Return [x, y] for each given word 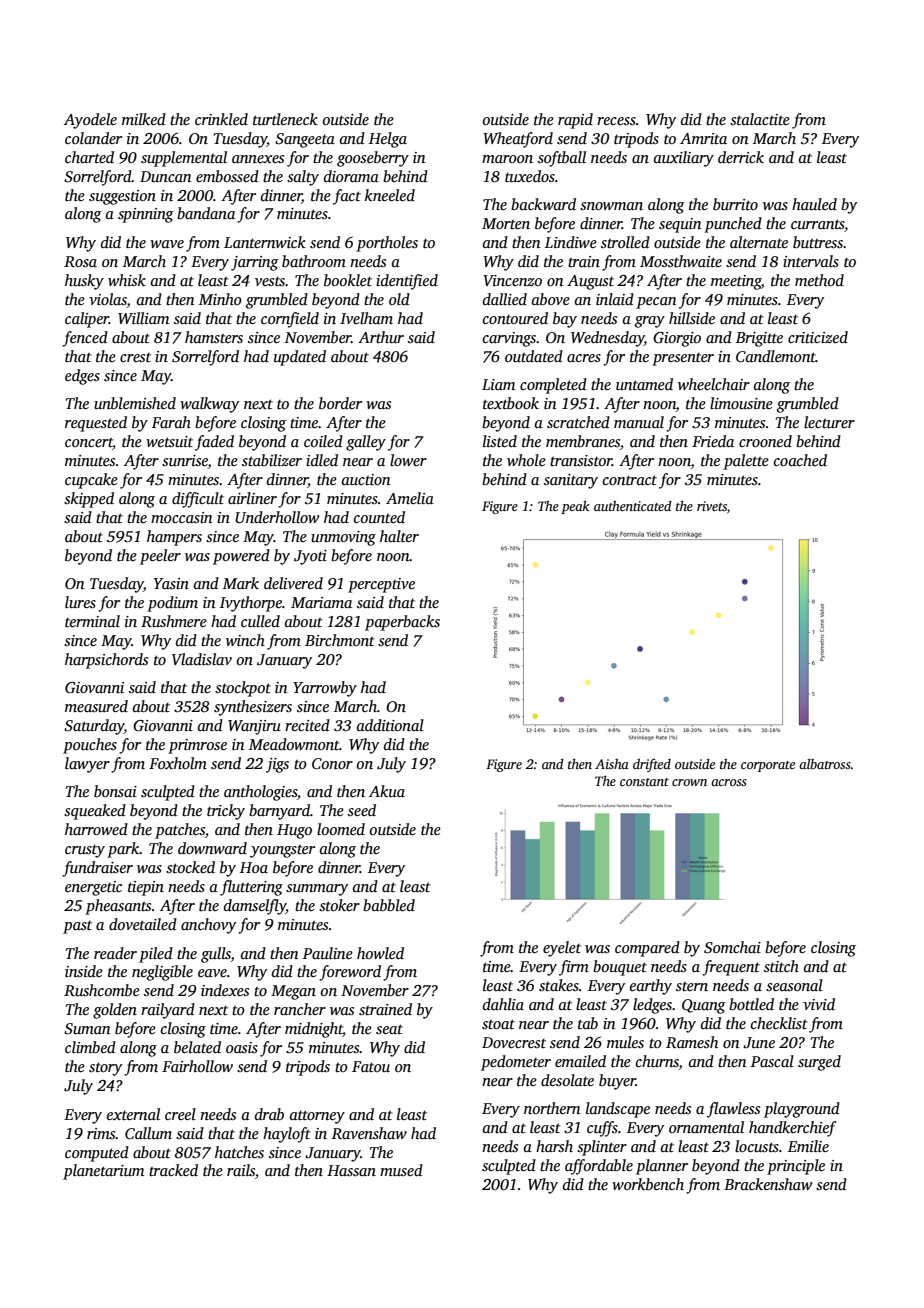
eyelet [562, 949]
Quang [704, 1006]
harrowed [96, 829]
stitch [781, 966]
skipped [89, 500]
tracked [173, 1170]
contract [630, 480]
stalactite [760, 119]
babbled [389, 905]
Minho [220, 299]
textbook [511, 403]
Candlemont [776, 356]
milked [144, 119]
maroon [507, 159]
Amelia [410, 498]
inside [84, 971]
